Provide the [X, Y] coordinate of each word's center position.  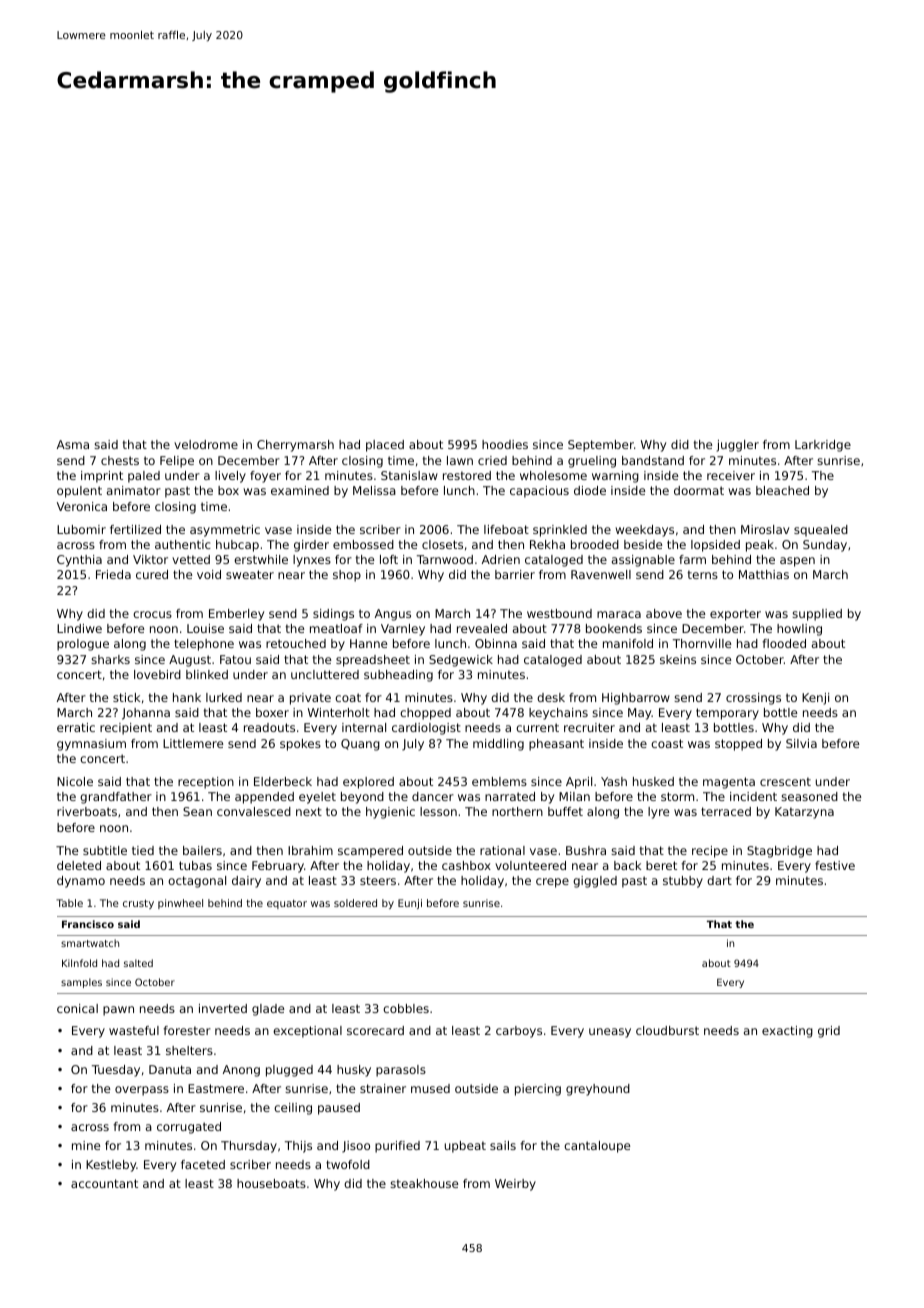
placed [385, 446]
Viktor [150, 559]
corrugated [189, 1128]
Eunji [410, 904]
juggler [738, 446]
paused [339, 1109]
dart [719, 880]
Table [69, 903]
